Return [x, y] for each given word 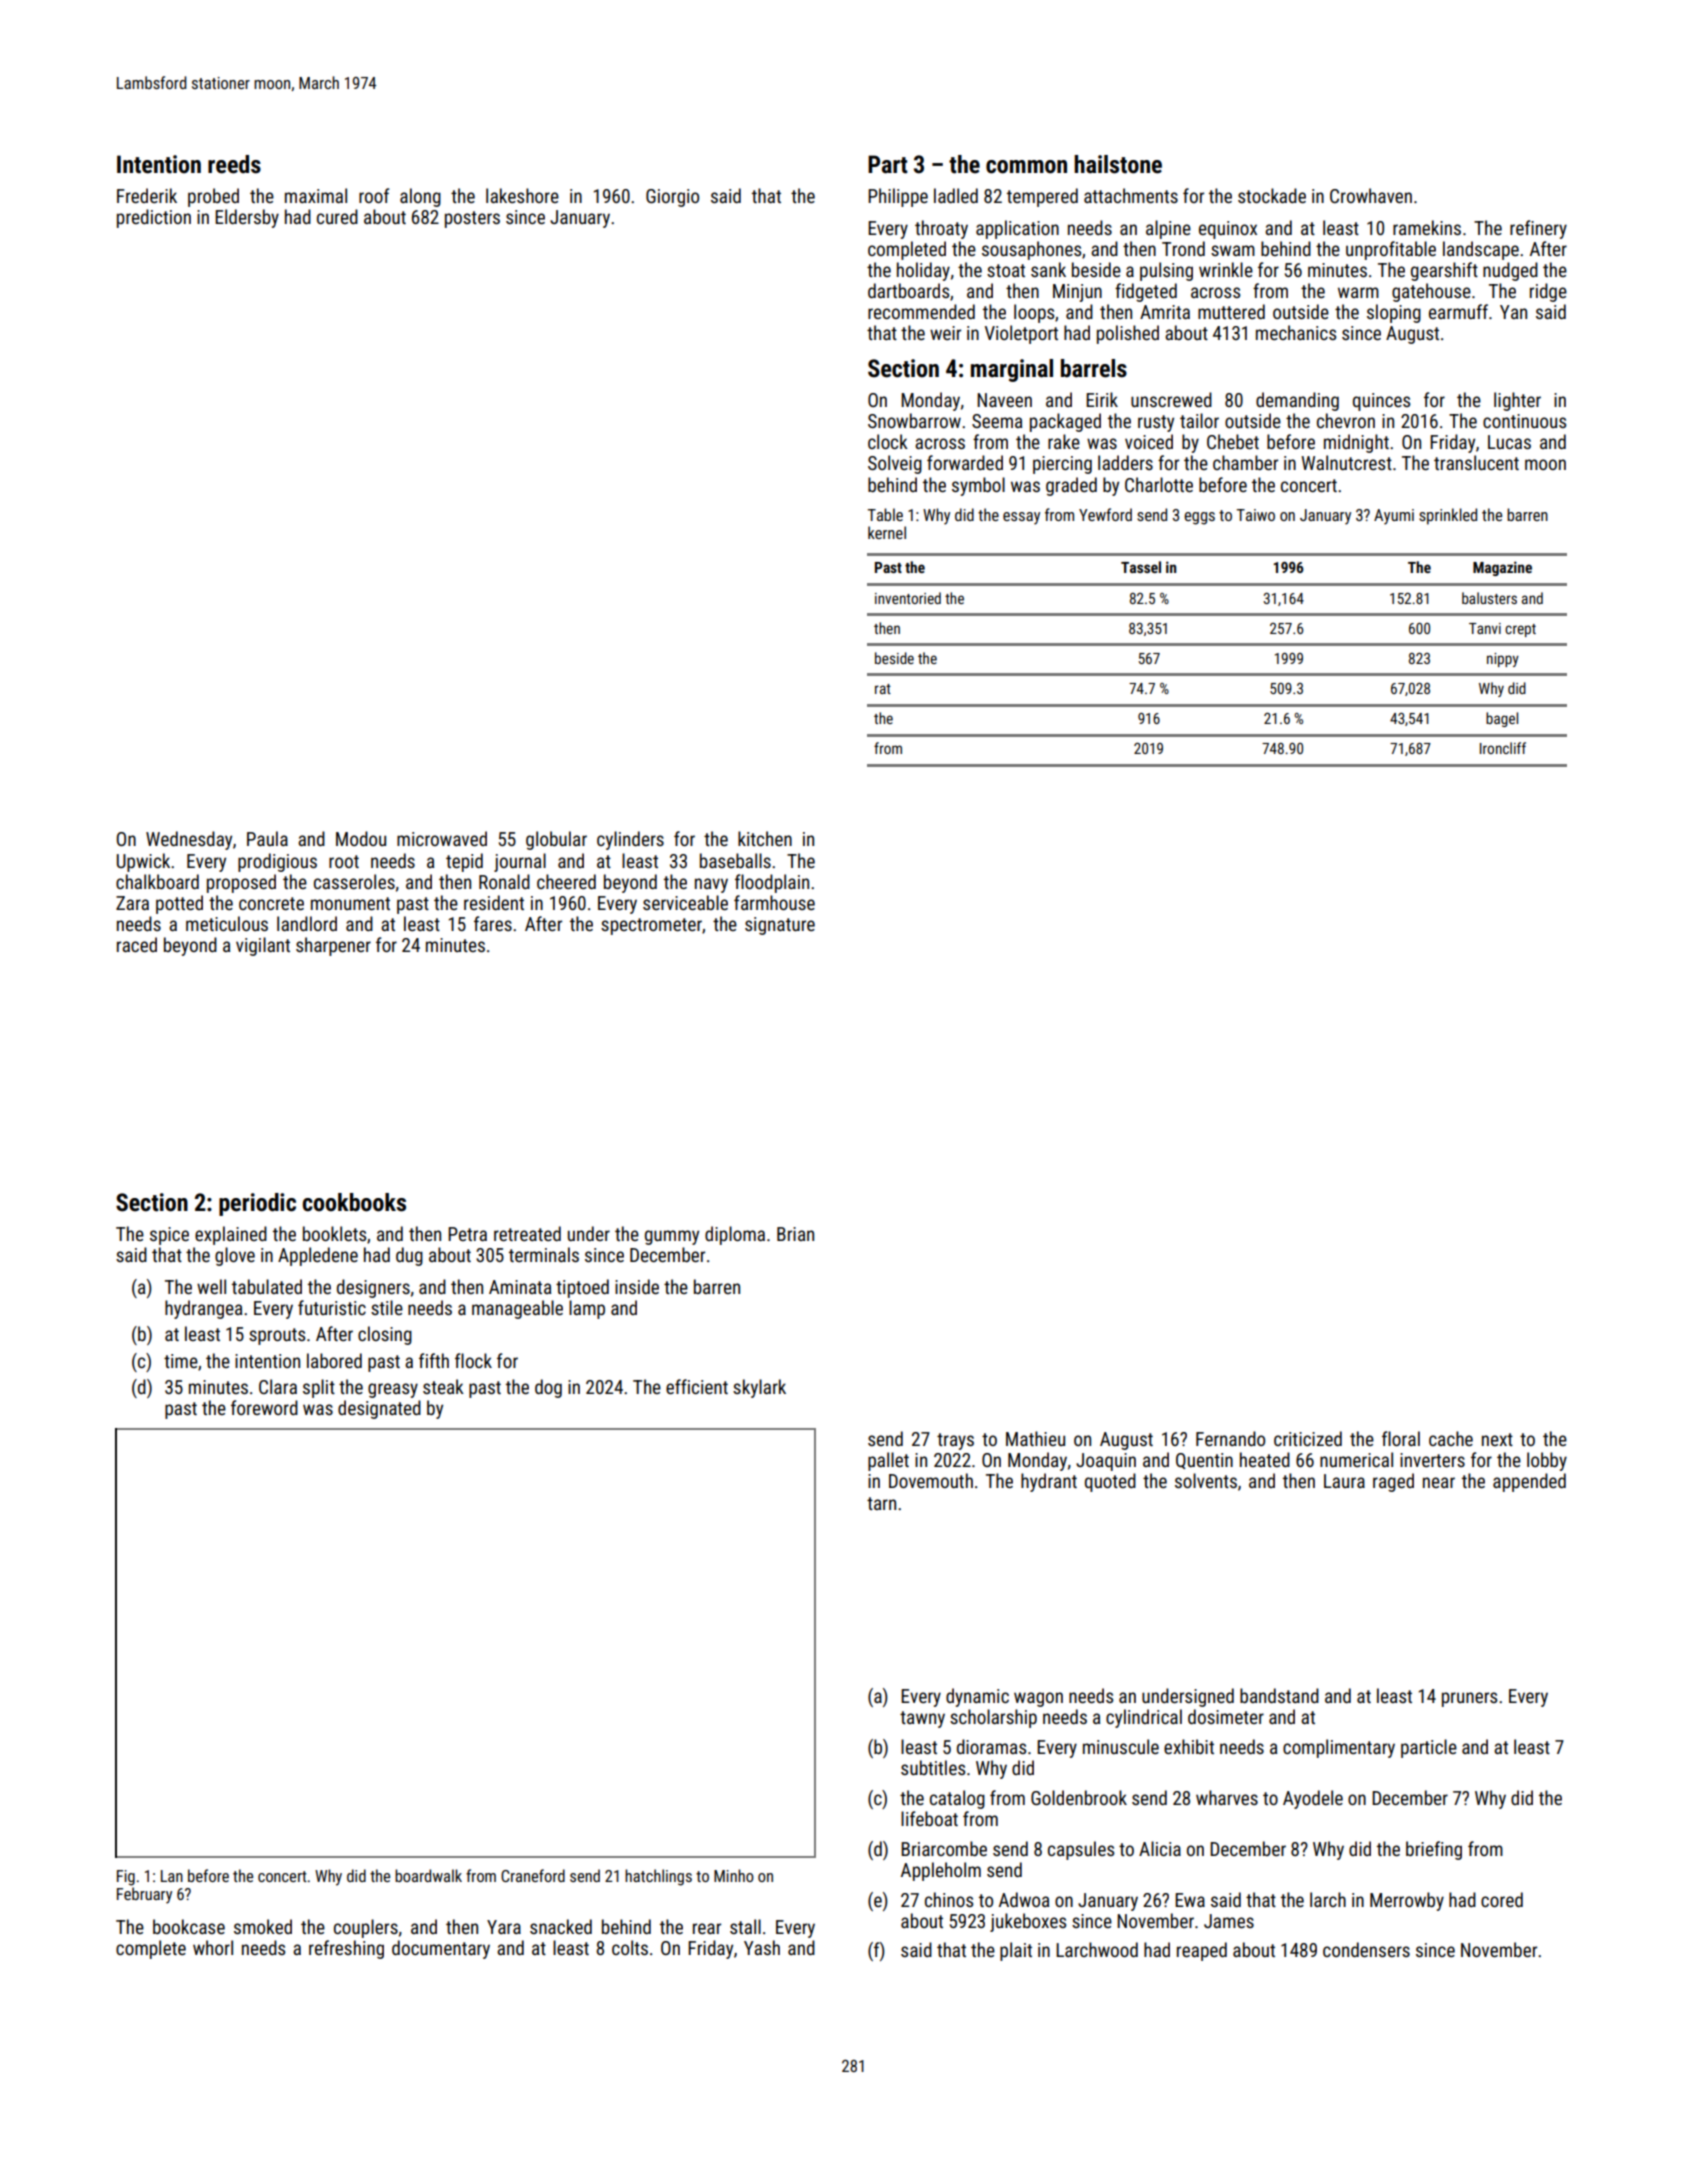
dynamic [977, 1697]
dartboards [908, 290]
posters [472, 219]
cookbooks [354, 1202]
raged [1393, 1482]
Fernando [1230, 1438]
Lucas [1509, 442]
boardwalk [428, 1875]
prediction [154, 218]
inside [637, 1286]
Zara [132, 903]
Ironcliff [1503, 748]
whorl [213, 1947]
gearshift [1444, 271]
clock [888, 441]
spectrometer [651, 926]
